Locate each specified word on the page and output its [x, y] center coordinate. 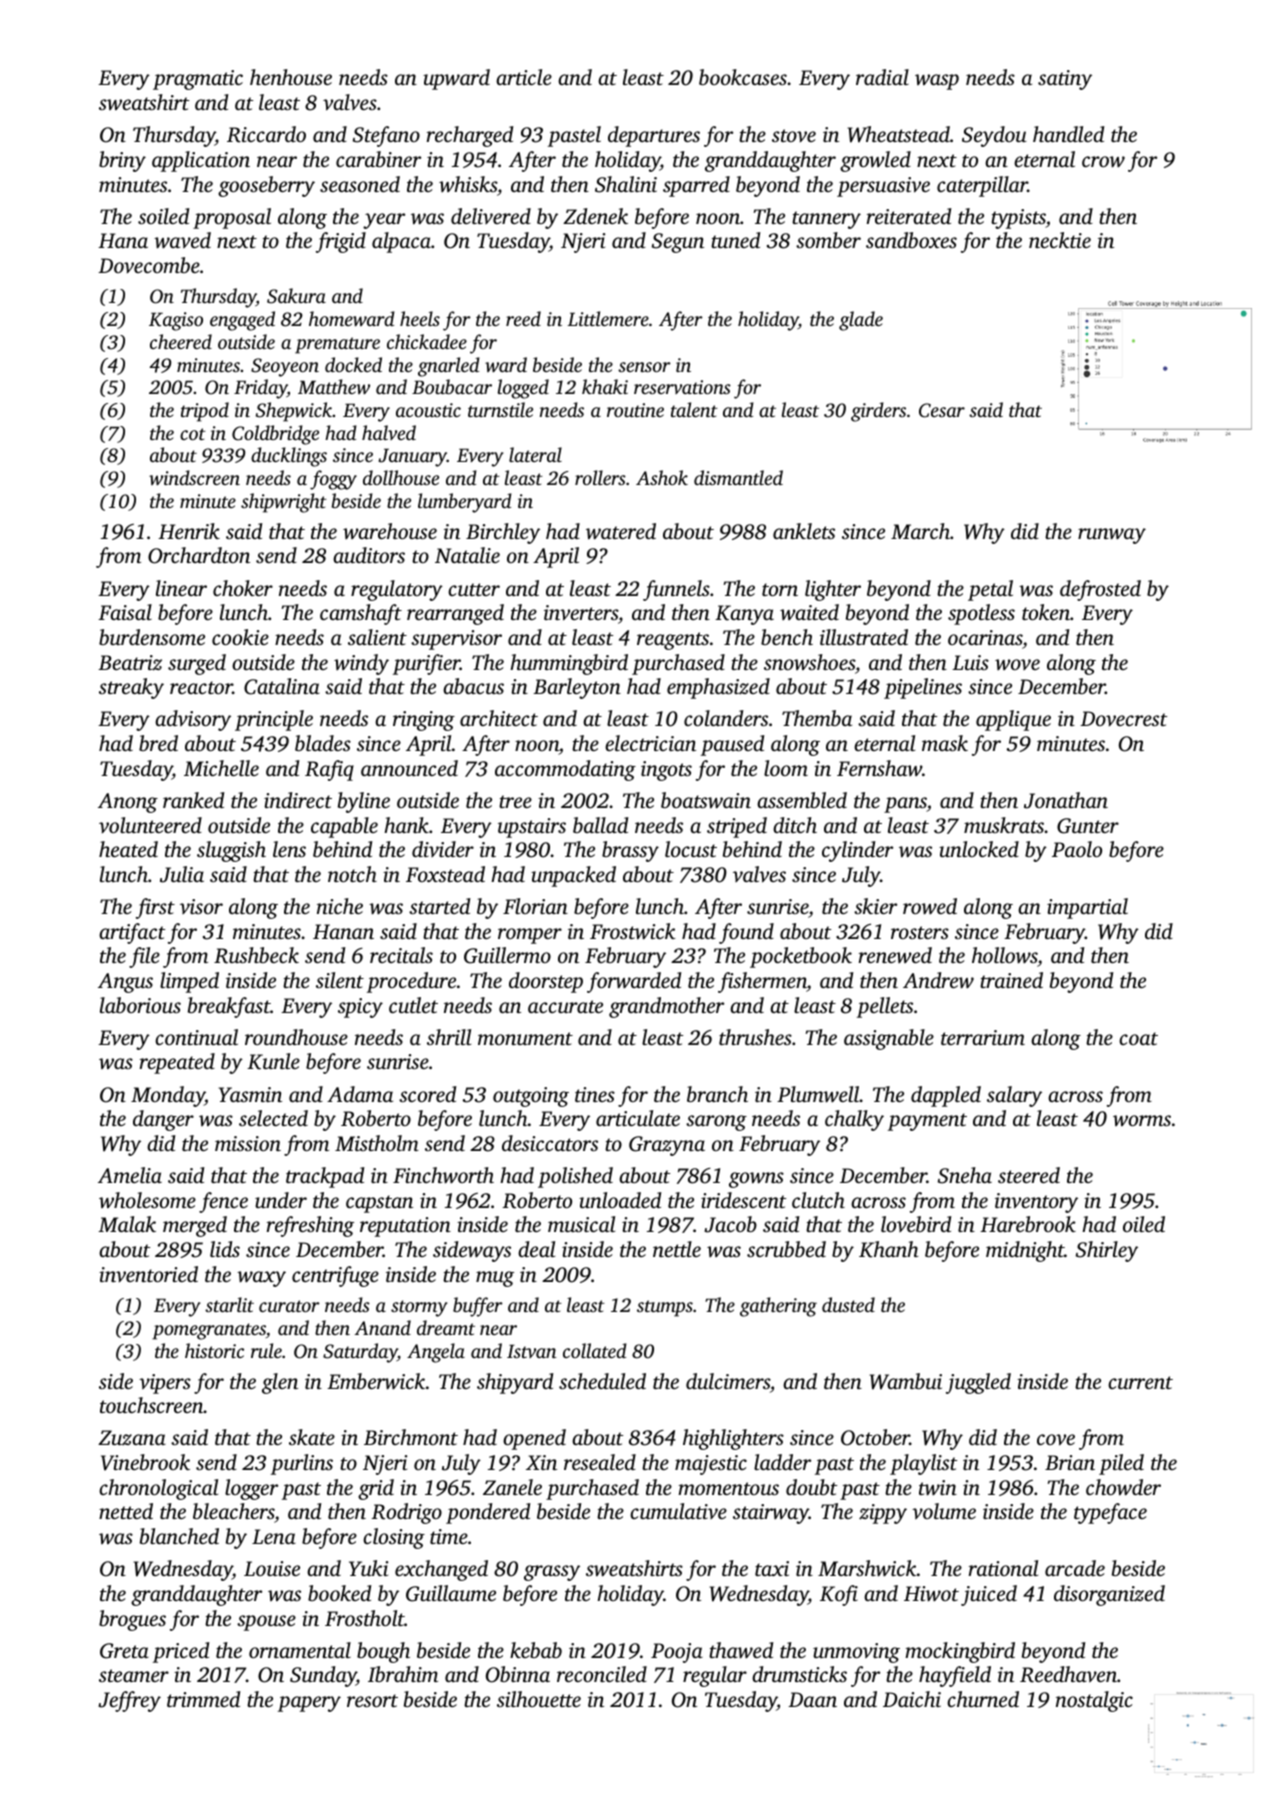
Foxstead [445, 874]
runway [1112, 536]
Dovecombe [149, 265]
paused [732, 745]
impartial [1087, 908]
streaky [131, 688]
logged [523, 389]
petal [990, 590]
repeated [177, 1063]
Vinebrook [145, 1462]
